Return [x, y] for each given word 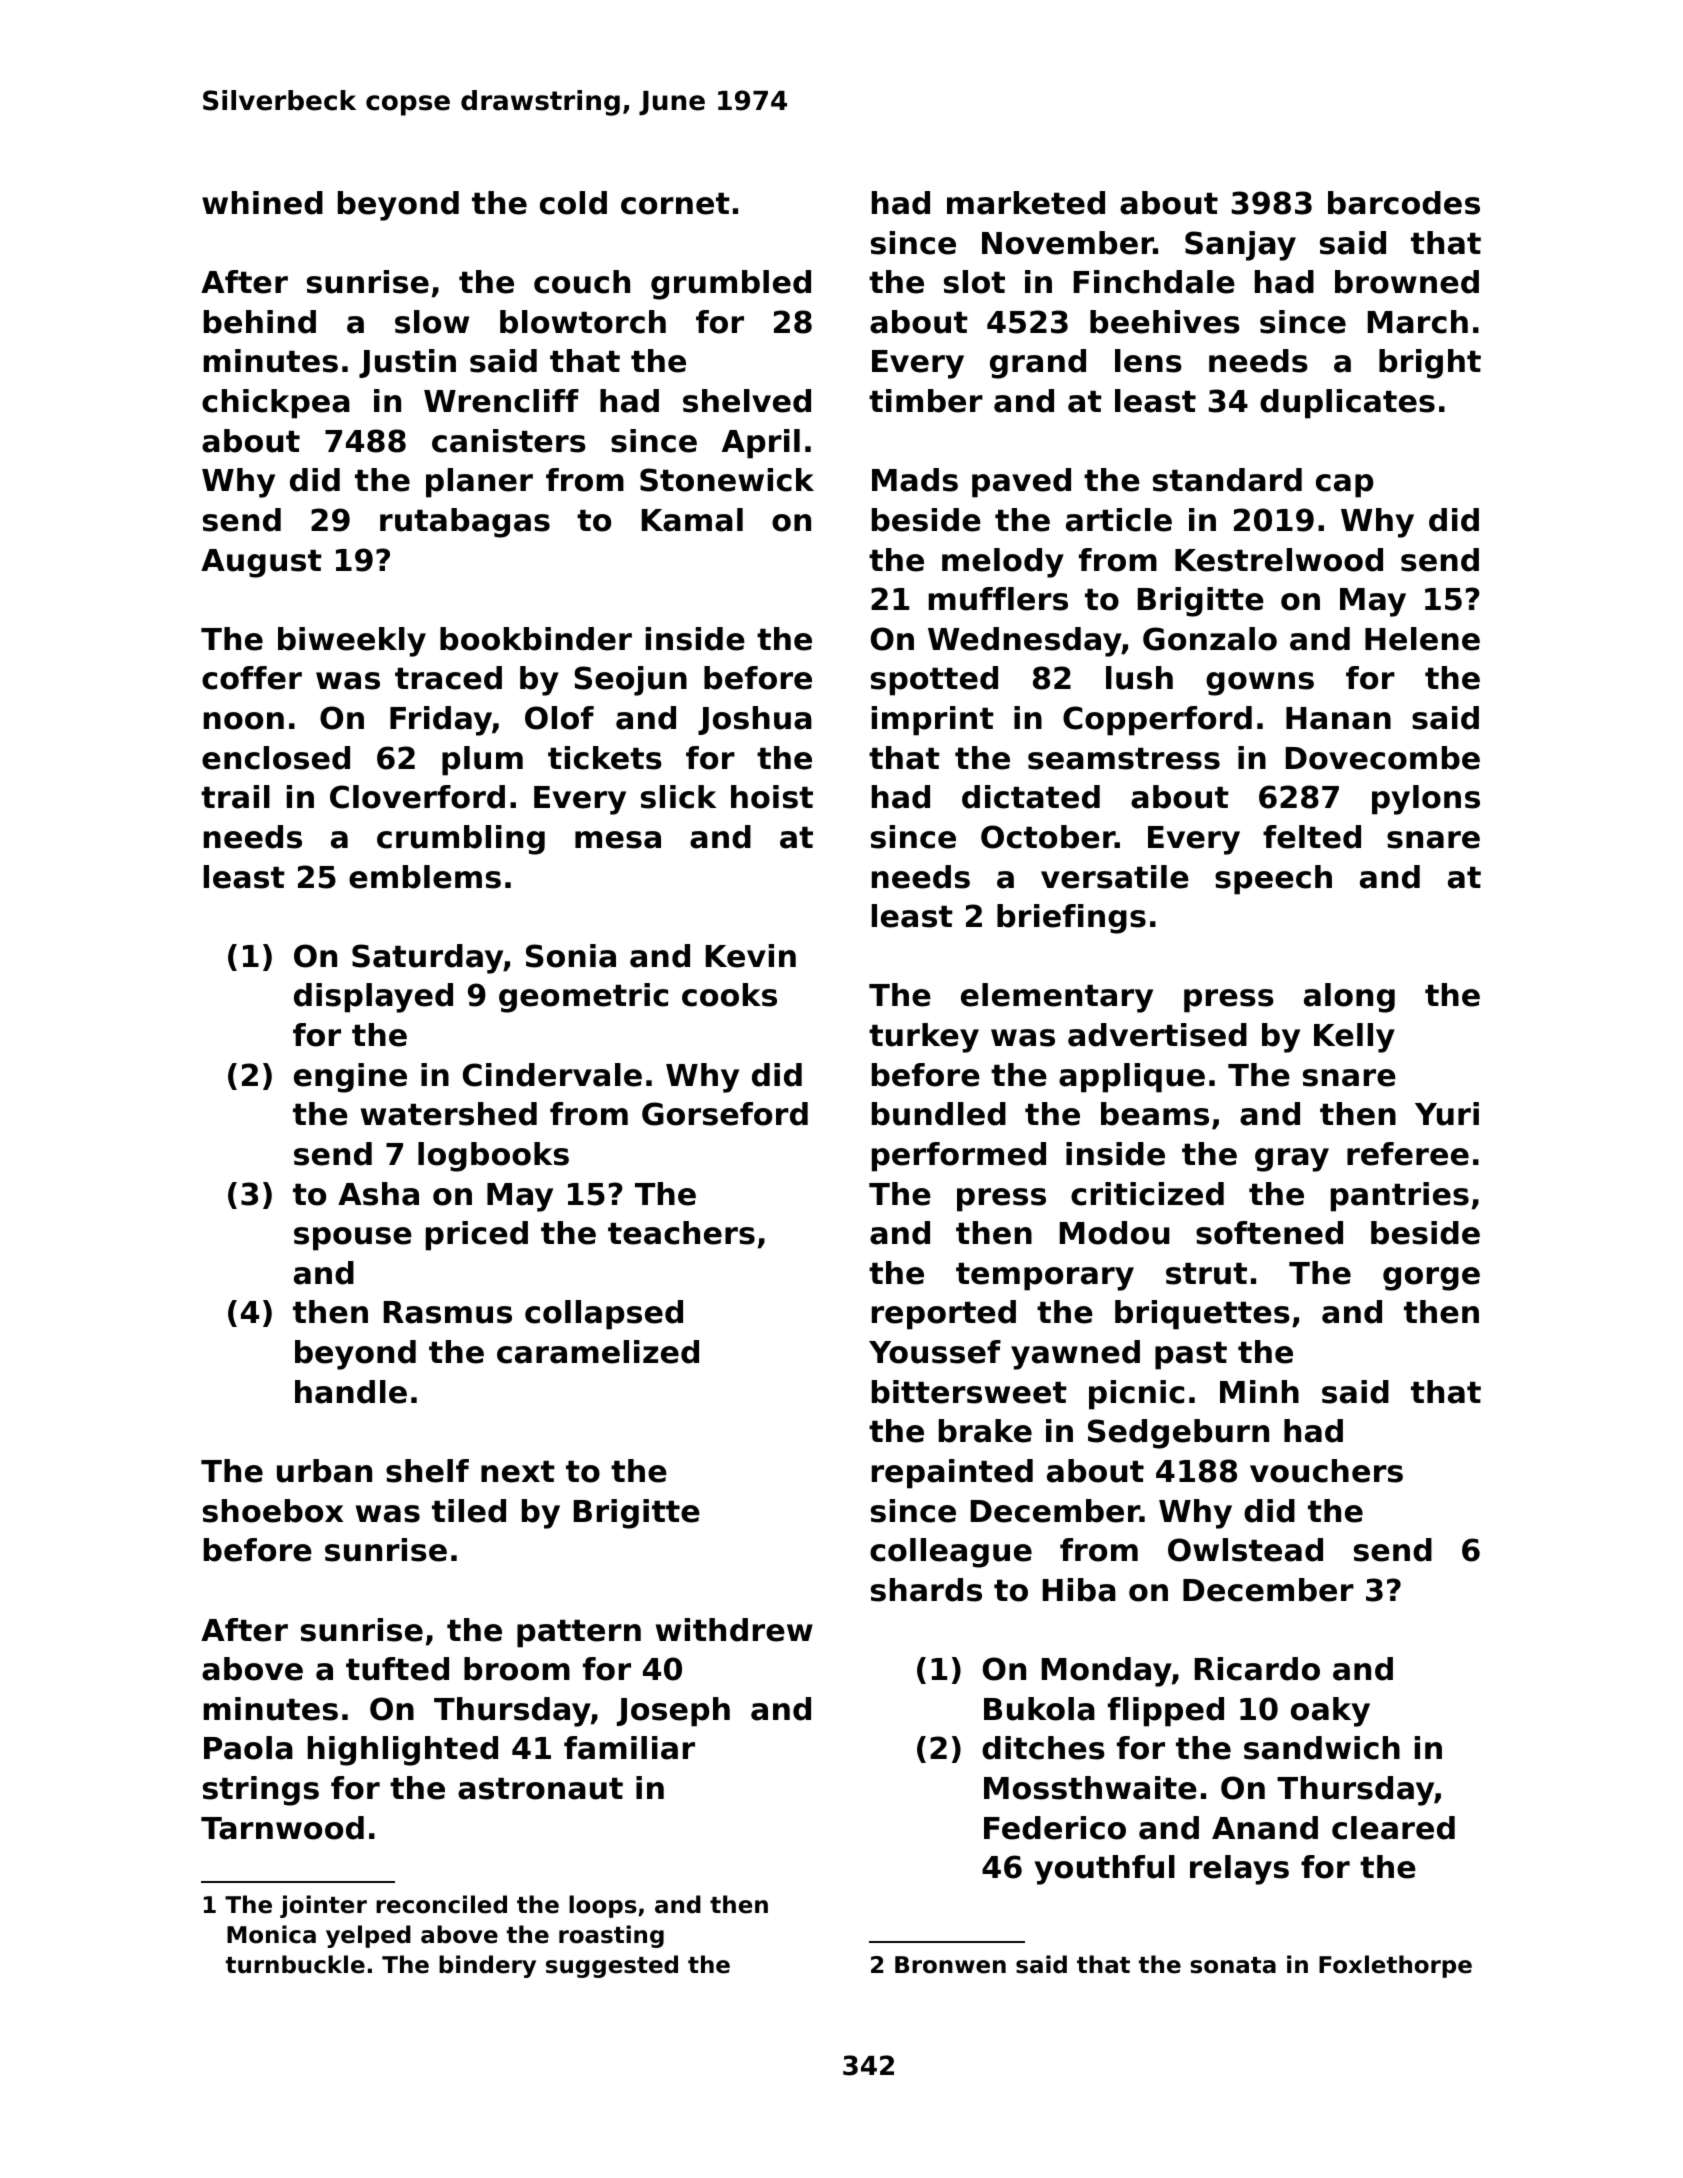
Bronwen [950, 1965]
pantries [1400, 1197]
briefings [1071, 919]
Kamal [692, 520]
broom [517, 1669]
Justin [407, 363]
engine [350, 1078]
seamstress [1124, 759]
